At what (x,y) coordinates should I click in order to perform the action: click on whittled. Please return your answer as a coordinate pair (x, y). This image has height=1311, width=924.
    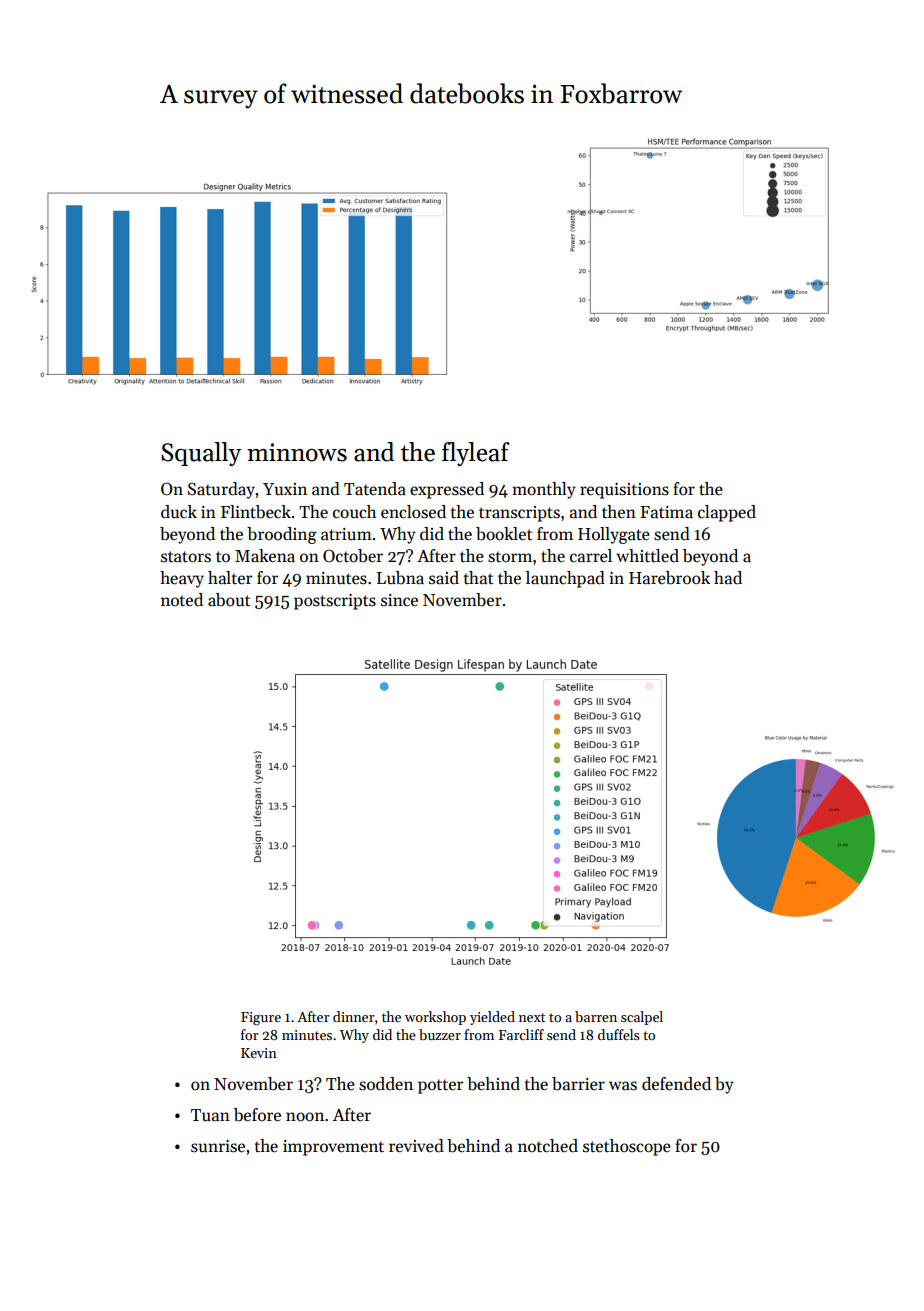
    Looking at the image, I should click on (647, 556).
